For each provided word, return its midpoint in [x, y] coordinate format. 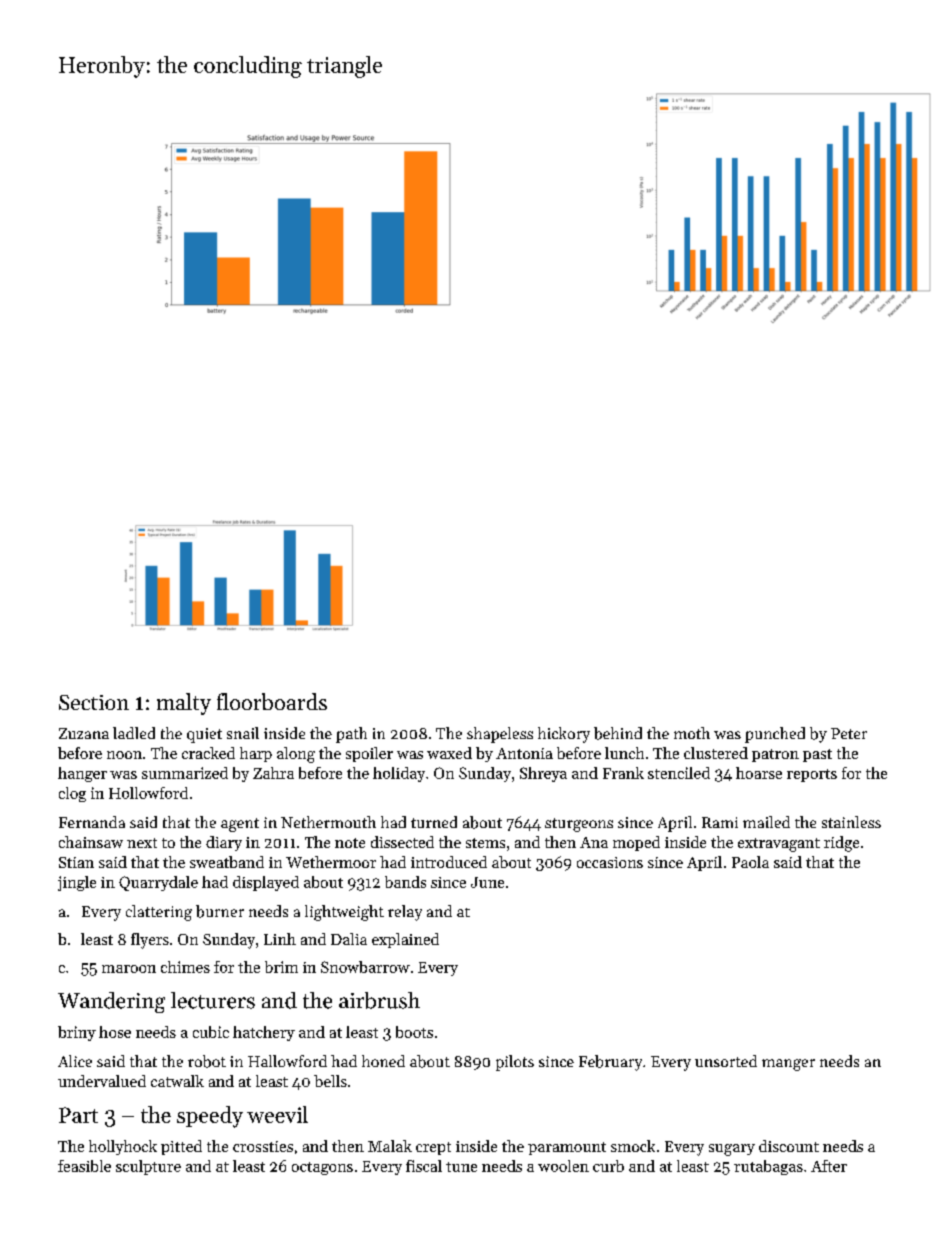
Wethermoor [331, 862]
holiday [399, 774]
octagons [322, 1168]
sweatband [227, 862]
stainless [851, 822]
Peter [849, 733]
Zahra [273, 773]
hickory [564, 735]
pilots [515, 1063]
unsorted [726, 1061]
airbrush [379, 1000]
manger [788, 1065]
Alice [75, 1061]
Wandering [111, 1002]
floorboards [272, 701]
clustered [716, 753]
